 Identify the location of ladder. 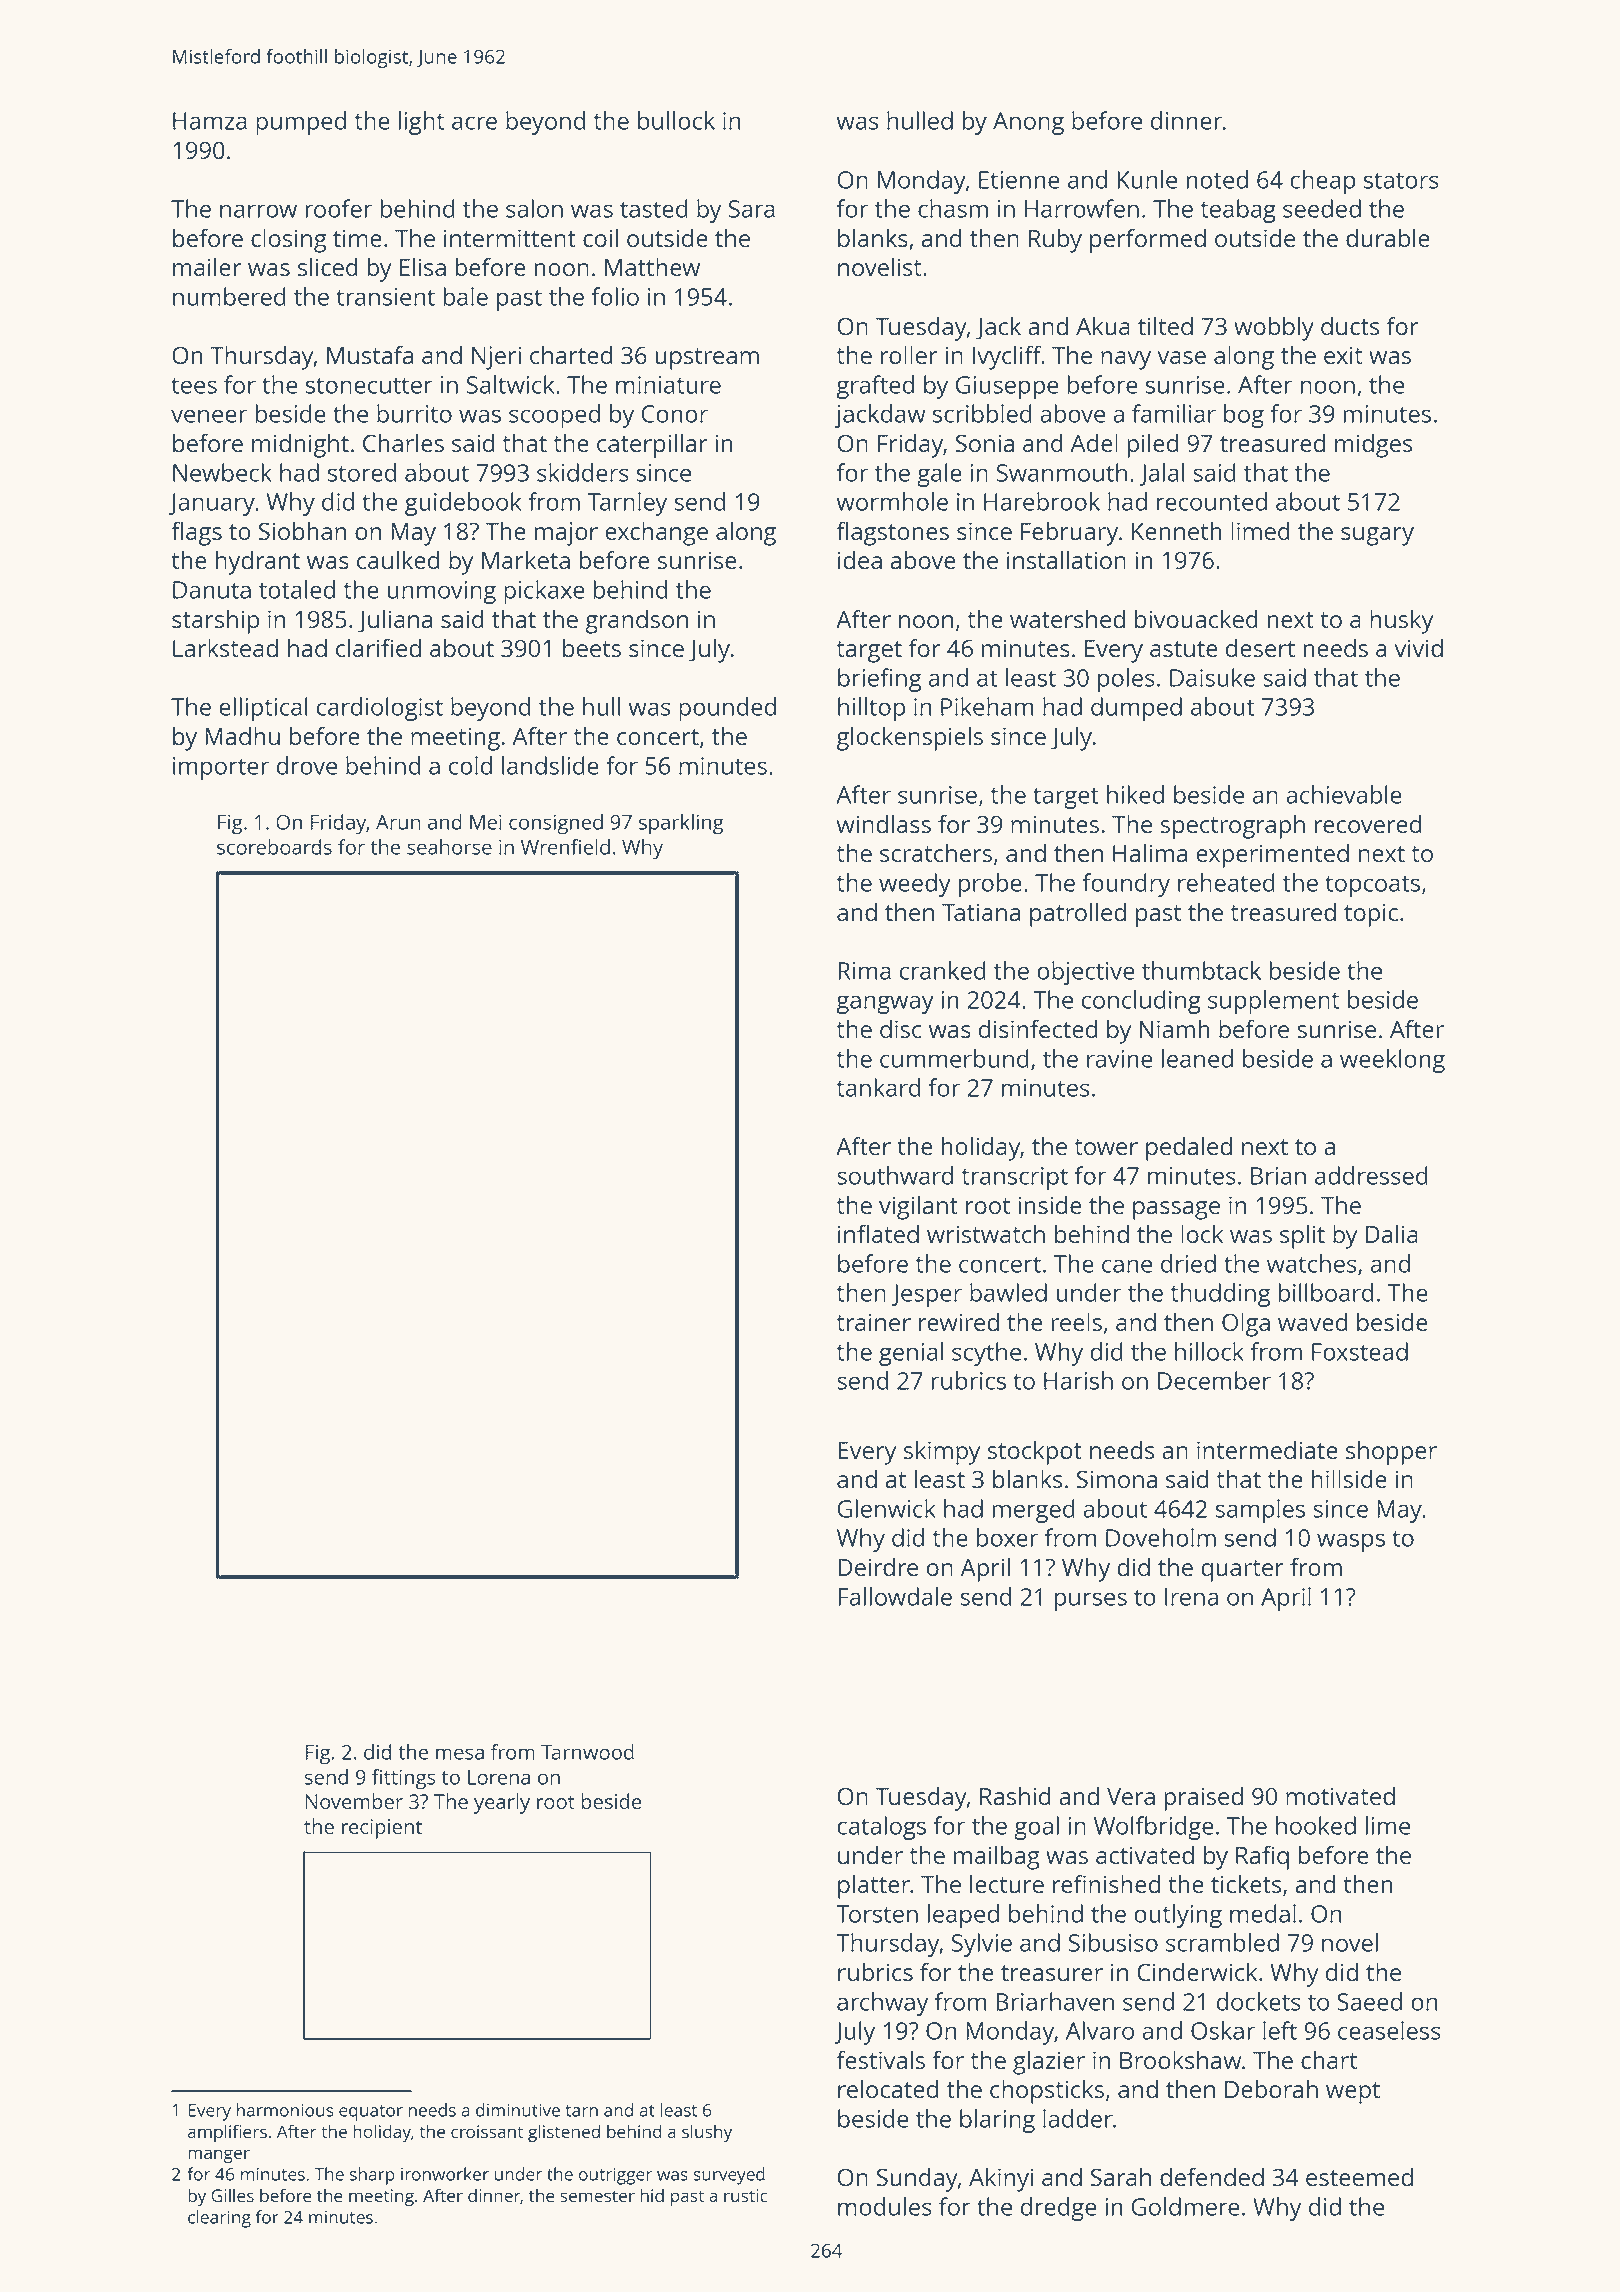
(1078, 2118).
